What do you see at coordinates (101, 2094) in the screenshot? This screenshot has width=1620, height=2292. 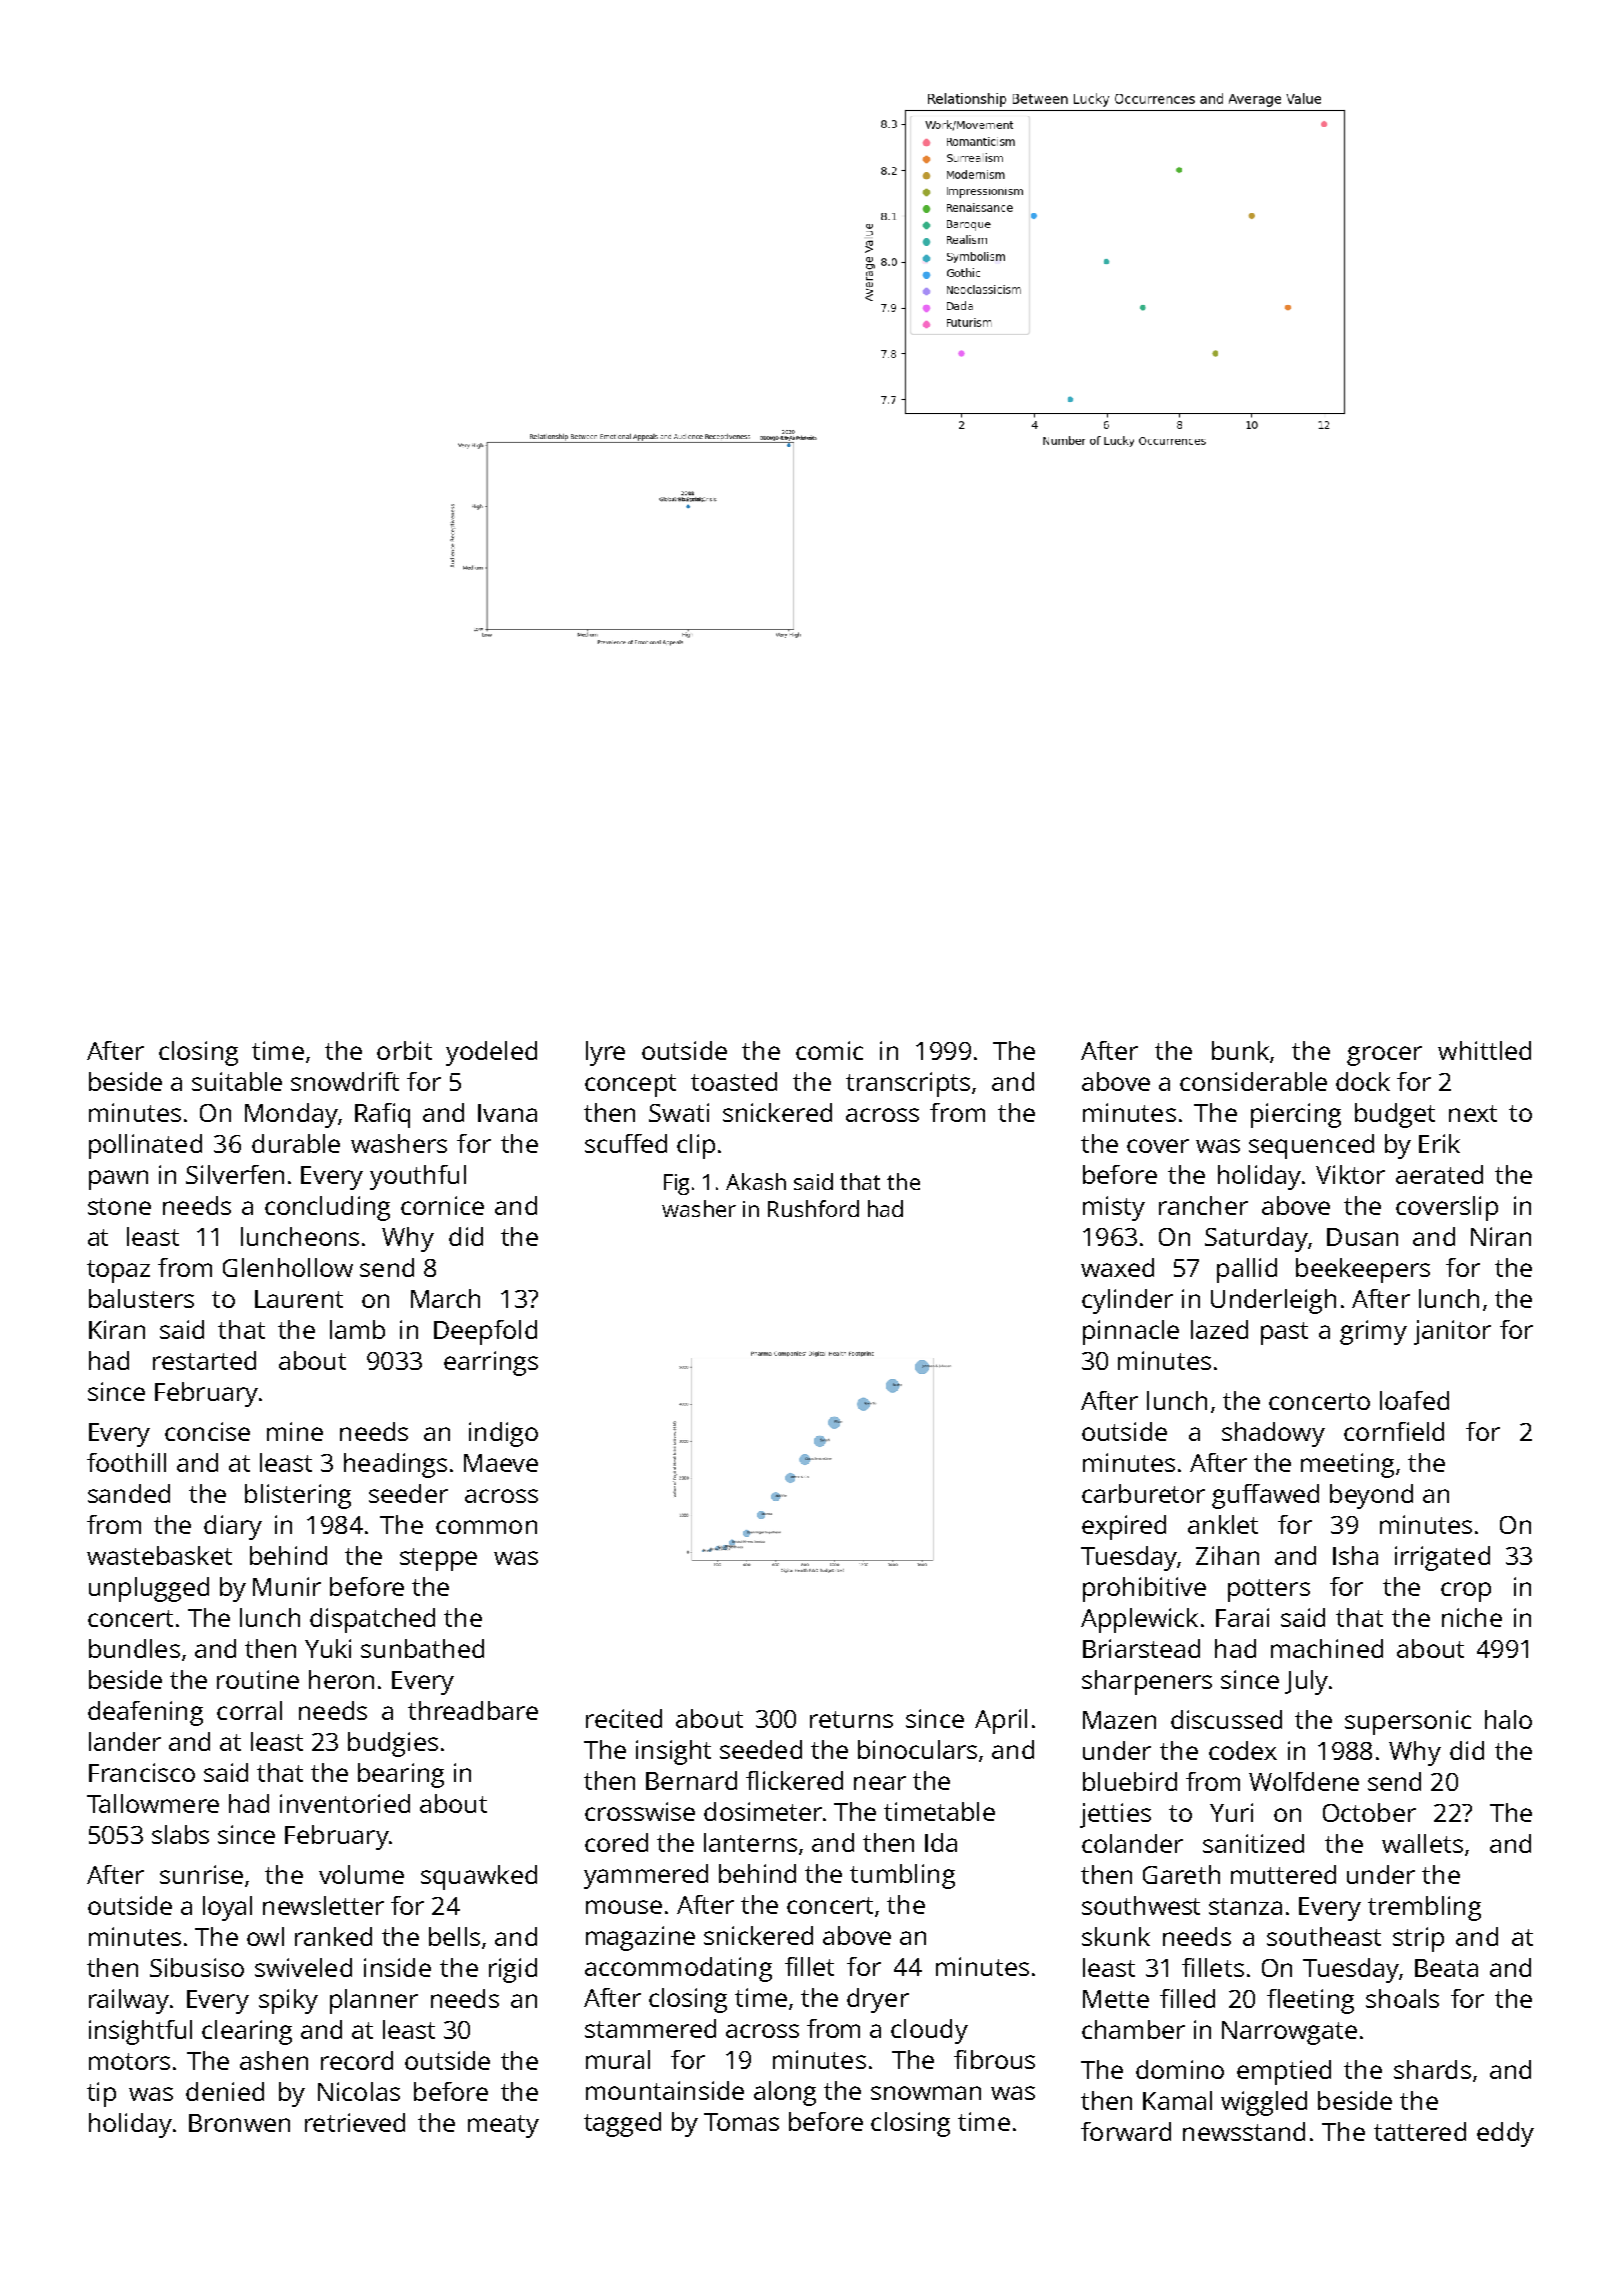 I see `tip` at bounding box center [101, 2094].
